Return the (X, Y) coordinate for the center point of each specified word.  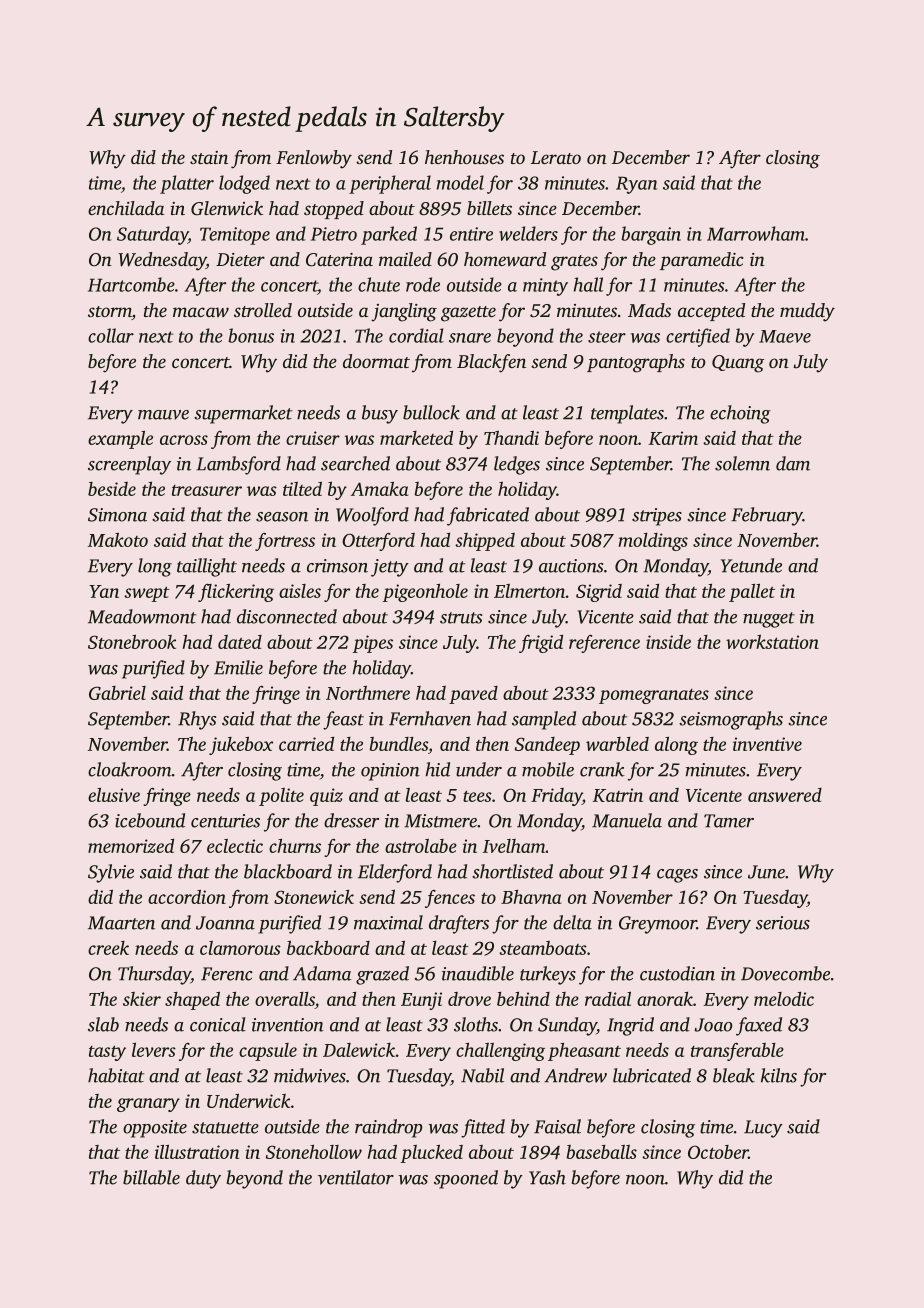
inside (668, 641)
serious (783, 923)
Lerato (556, 157)
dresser (351, 820)
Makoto (118, 539)
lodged (244, 184)
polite (281, 797)
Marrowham (756, 233)
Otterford (378, 542)
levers (154, 1050)
